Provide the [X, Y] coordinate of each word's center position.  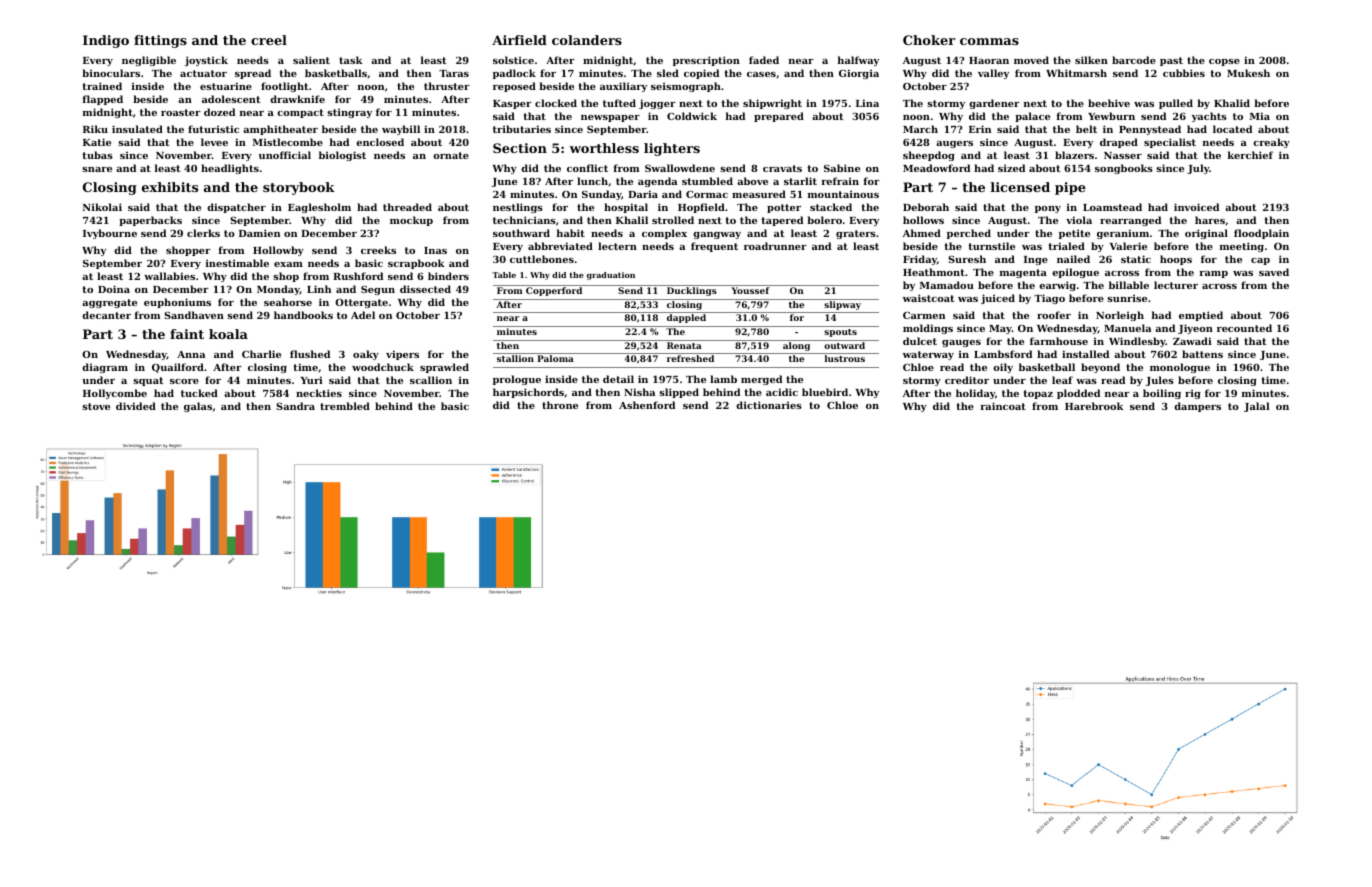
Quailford [178, 368]
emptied [1201, 316]
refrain [840, 181]
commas [989, 41]
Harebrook [1094, 406]
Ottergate [361, 303]
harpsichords [528, 393]
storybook [299, 188]
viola [1079, 220]
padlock [514, 74]
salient [311, 60]
